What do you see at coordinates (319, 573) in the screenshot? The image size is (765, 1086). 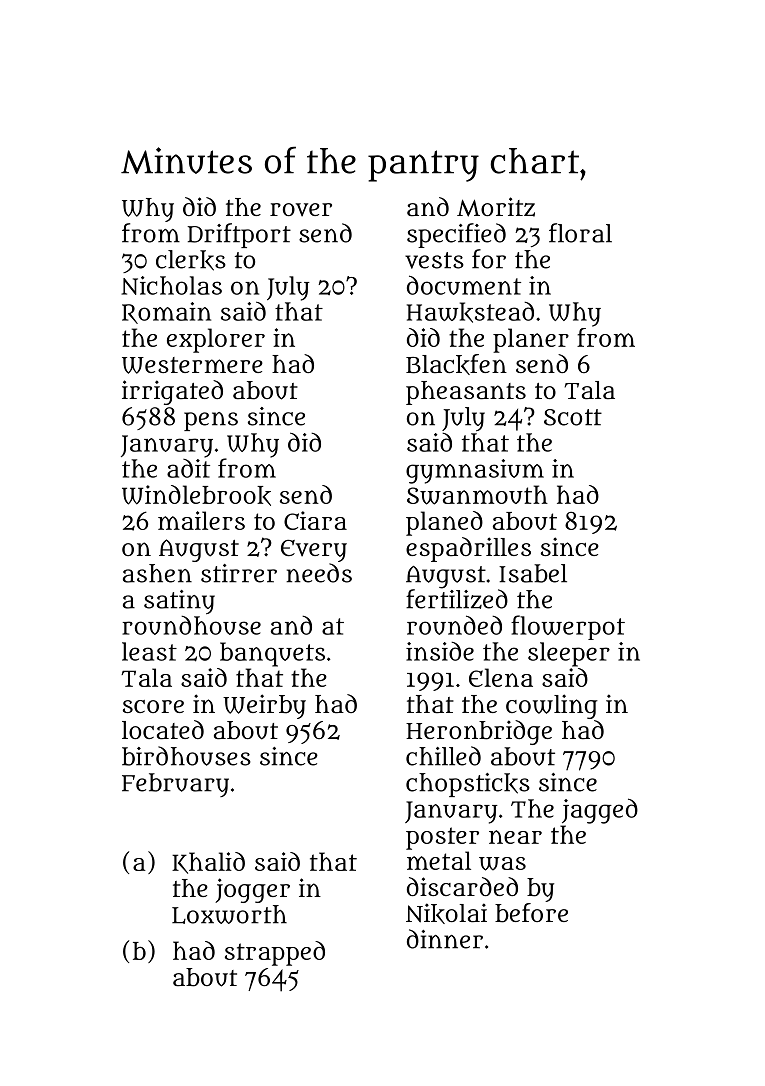 I see `needs` at bounding box center [319, 573].
